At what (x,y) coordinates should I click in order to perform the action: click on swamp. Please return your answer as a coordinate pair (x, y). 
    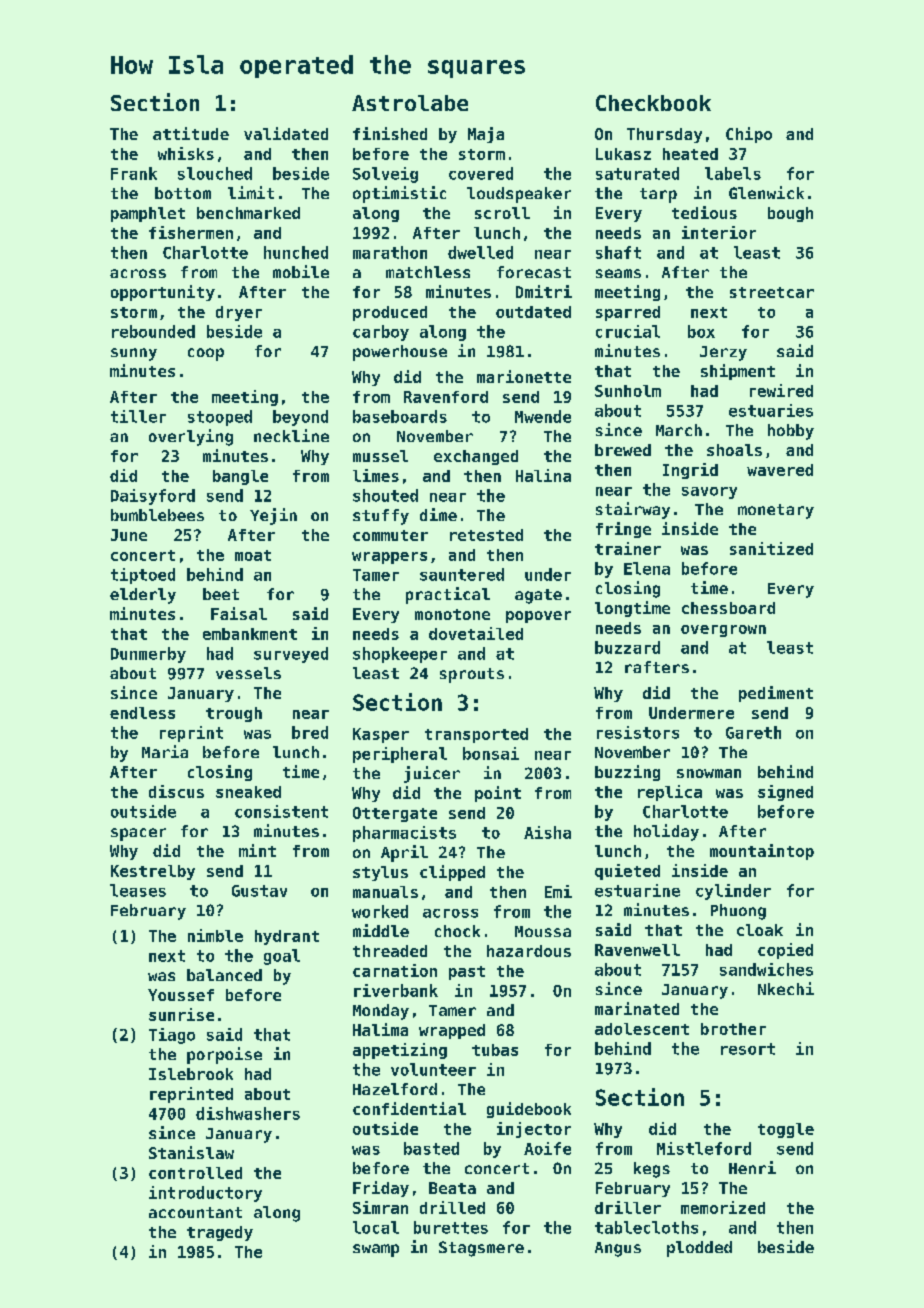
    Looking at the image, I should click on (376, 1250).
